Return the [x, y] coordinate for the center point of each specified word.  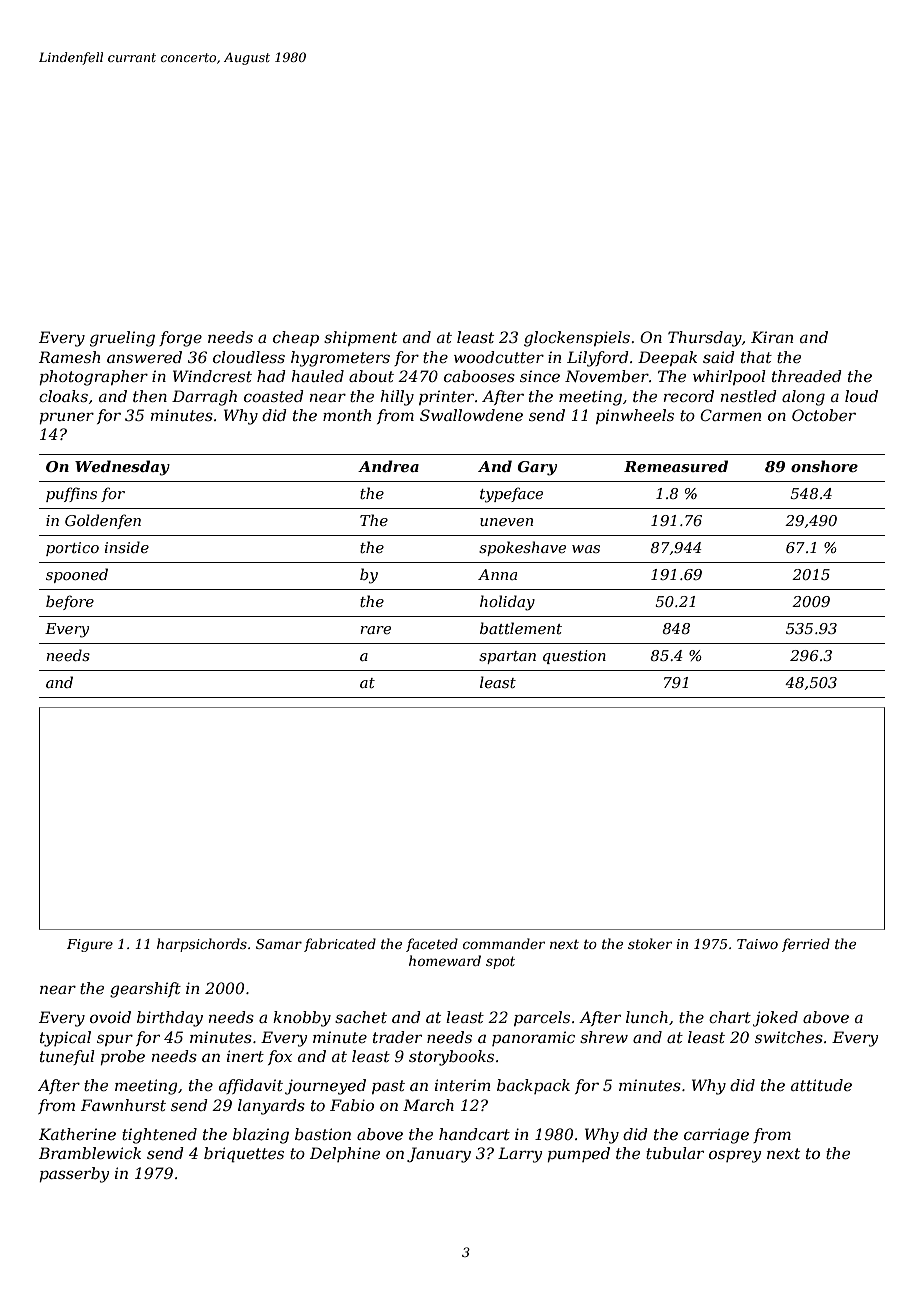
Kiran [772, 337]
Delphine [345, 1154]
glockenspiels [577, 339]
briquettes [244, 1155]
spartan [507, 657]
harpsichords [202, 945]
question [574, 657]
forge [180, 339]
